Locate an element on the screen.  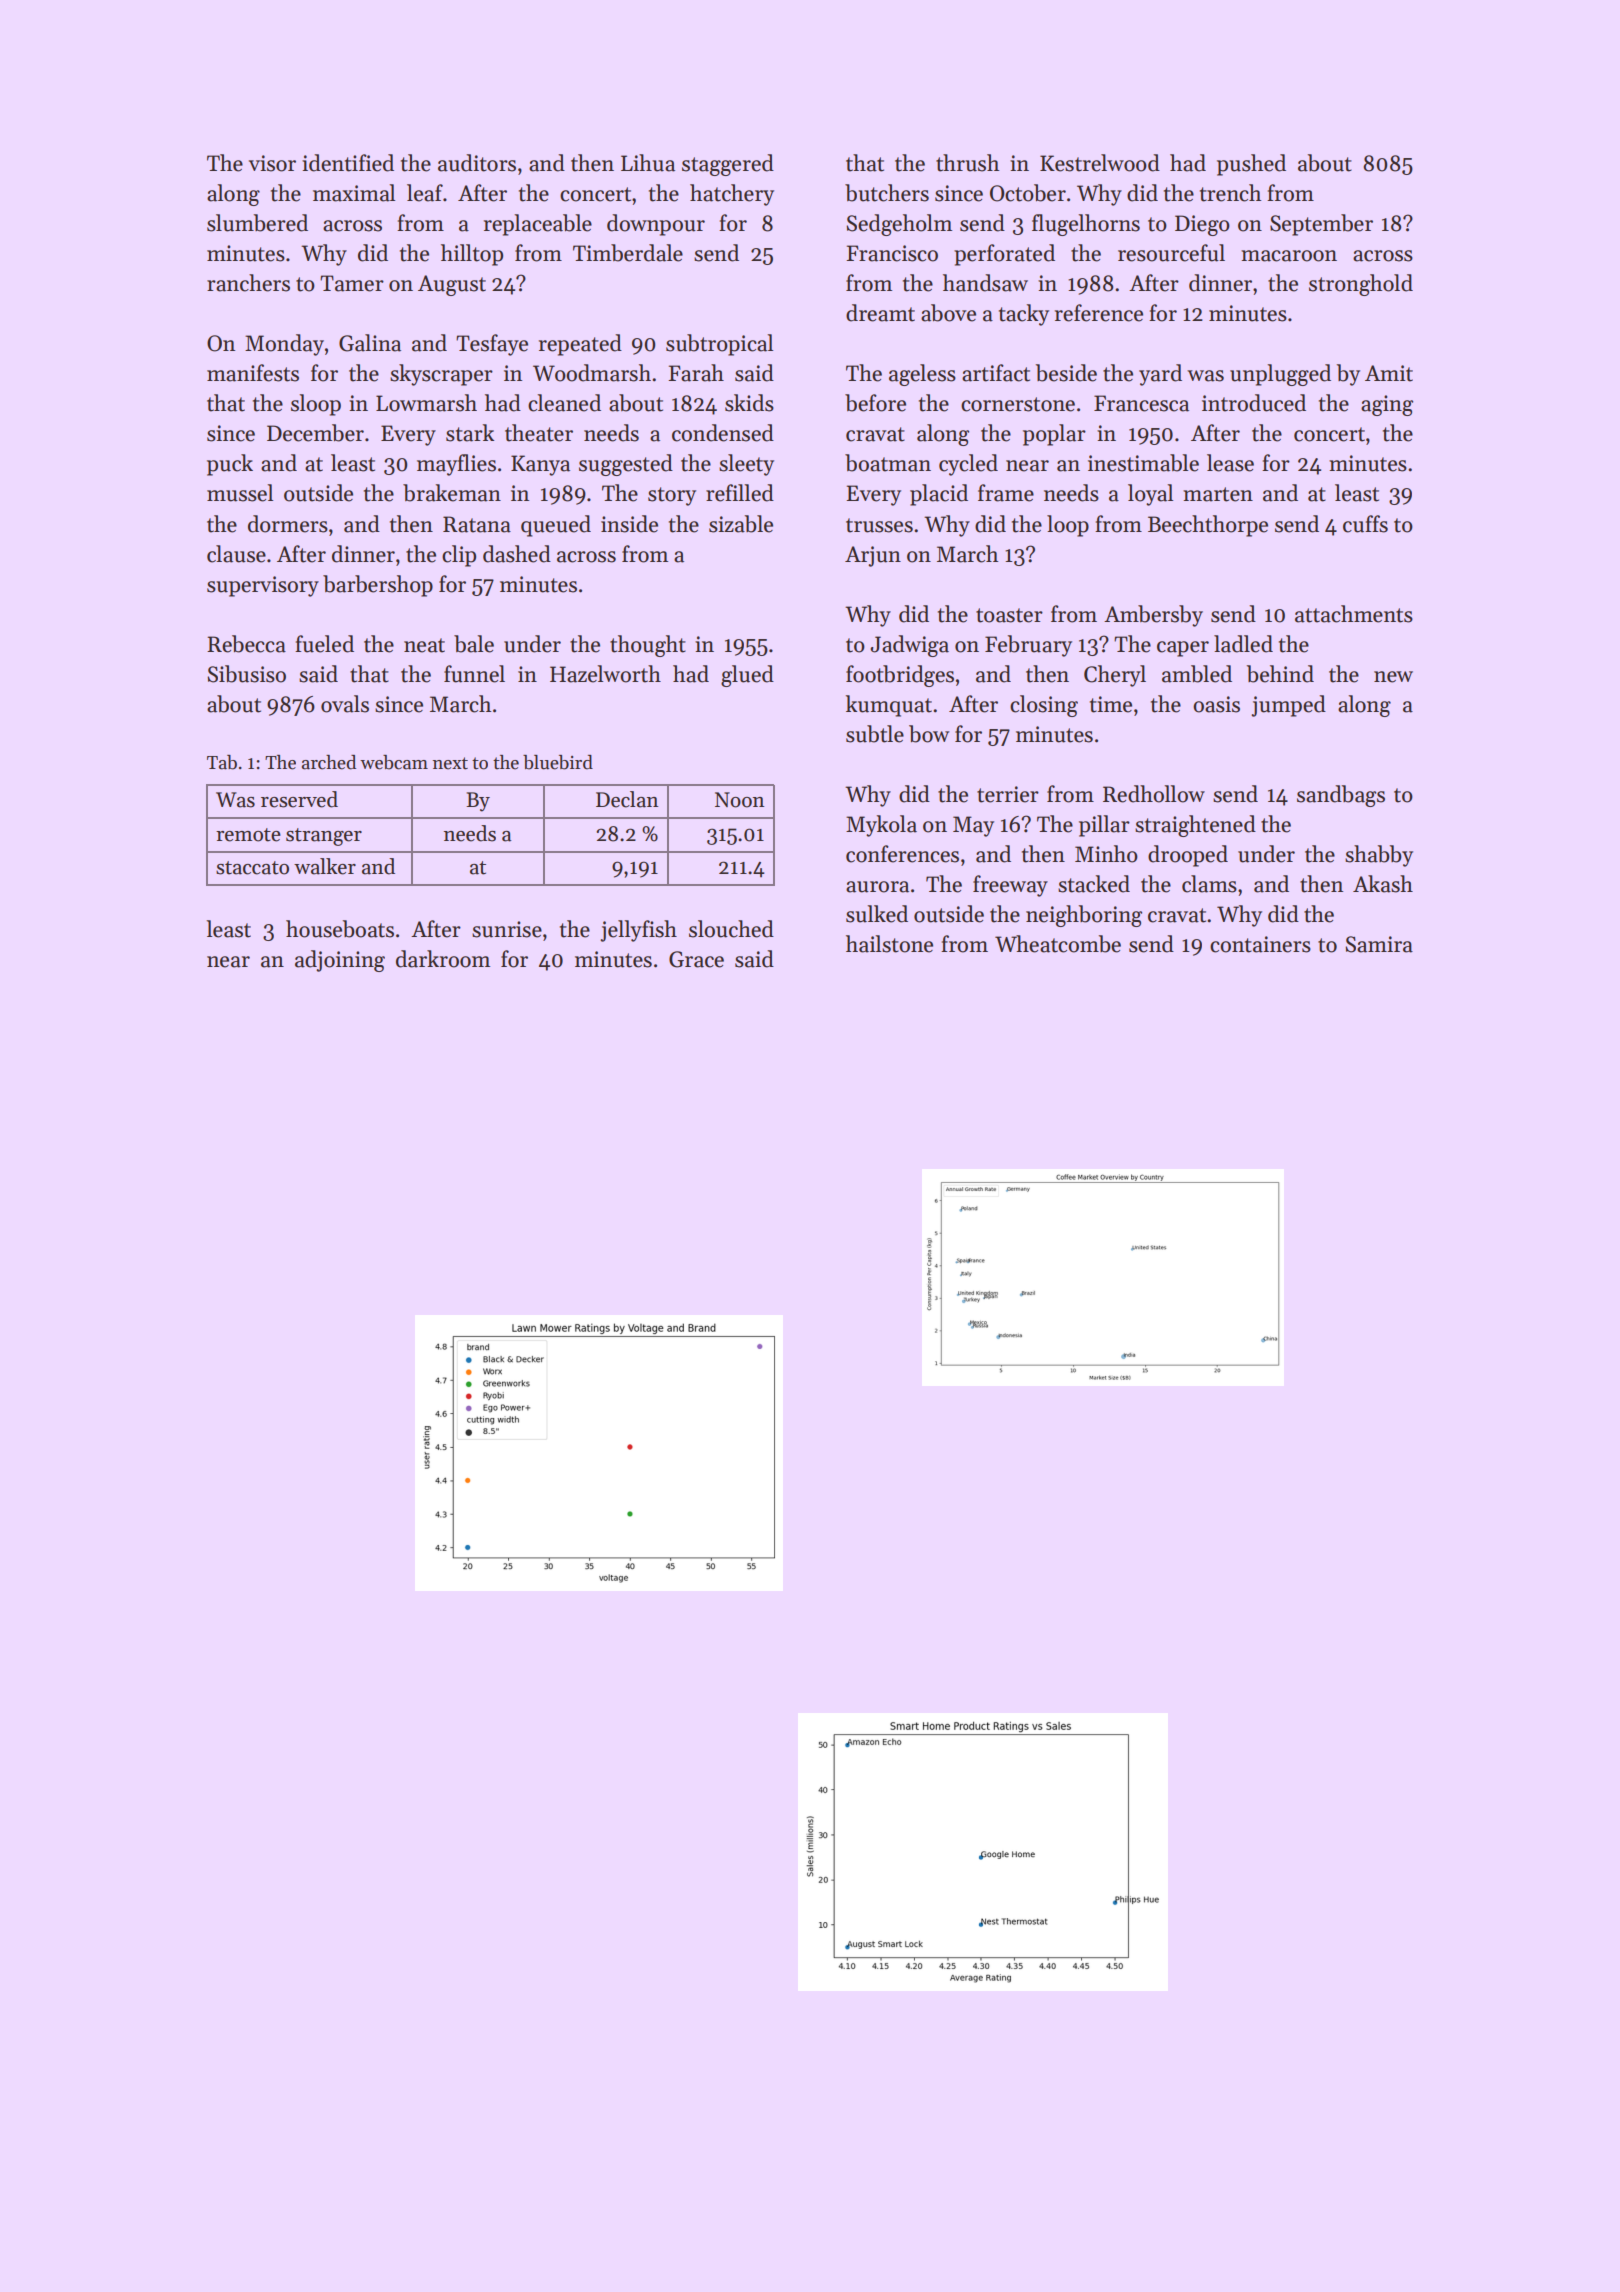
Timberdale is located at coordinates (628, 253).
